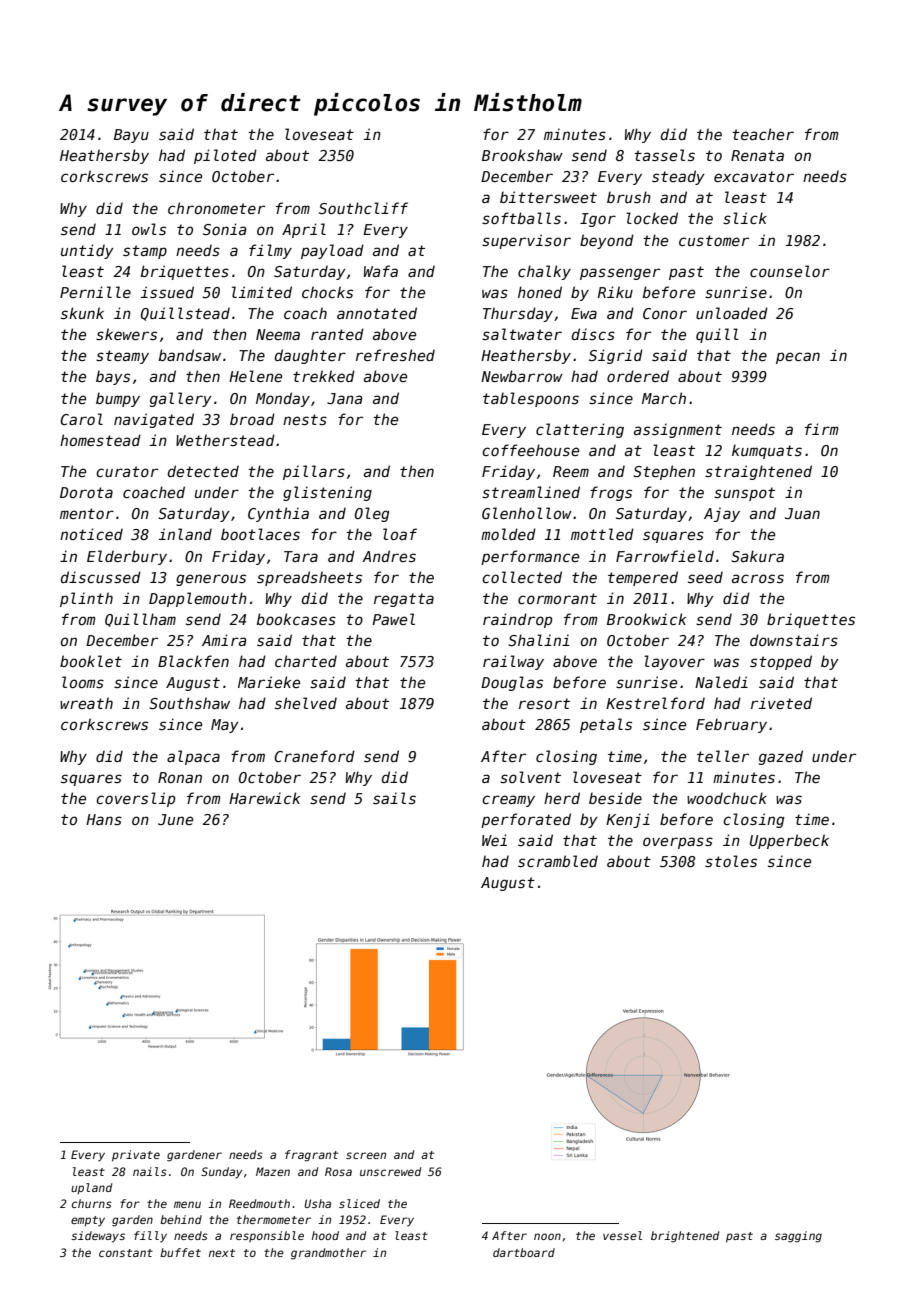  What do you see at coordinates (731, 861) in the document?
I see `stoles` at bounding box center [731, 861].
